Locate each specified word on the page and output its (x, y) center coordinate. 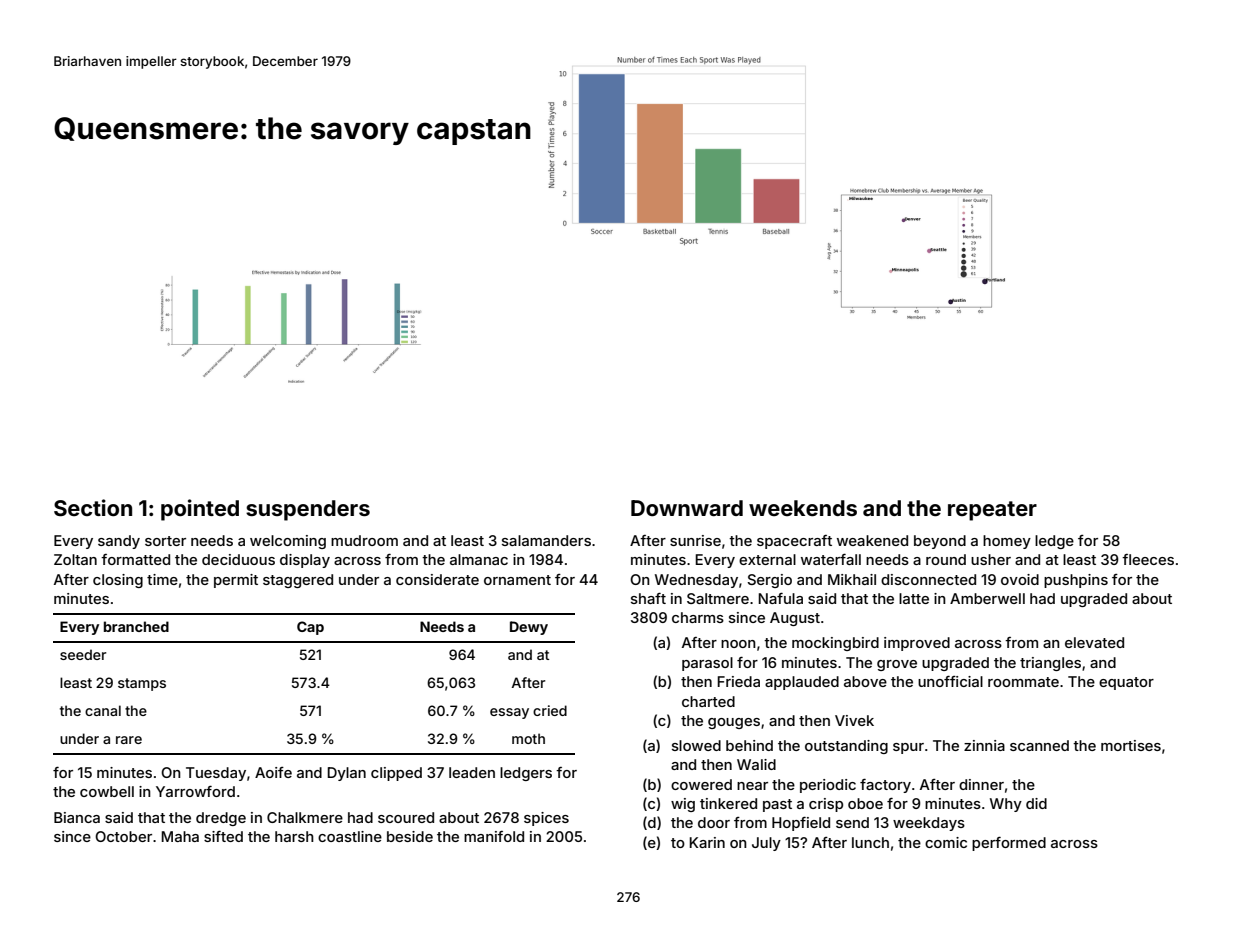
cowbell (107, 791)
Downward (687, 508)
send (852, 822)
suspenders (308, 510)
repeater (992, 511)
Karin (707, 842)
